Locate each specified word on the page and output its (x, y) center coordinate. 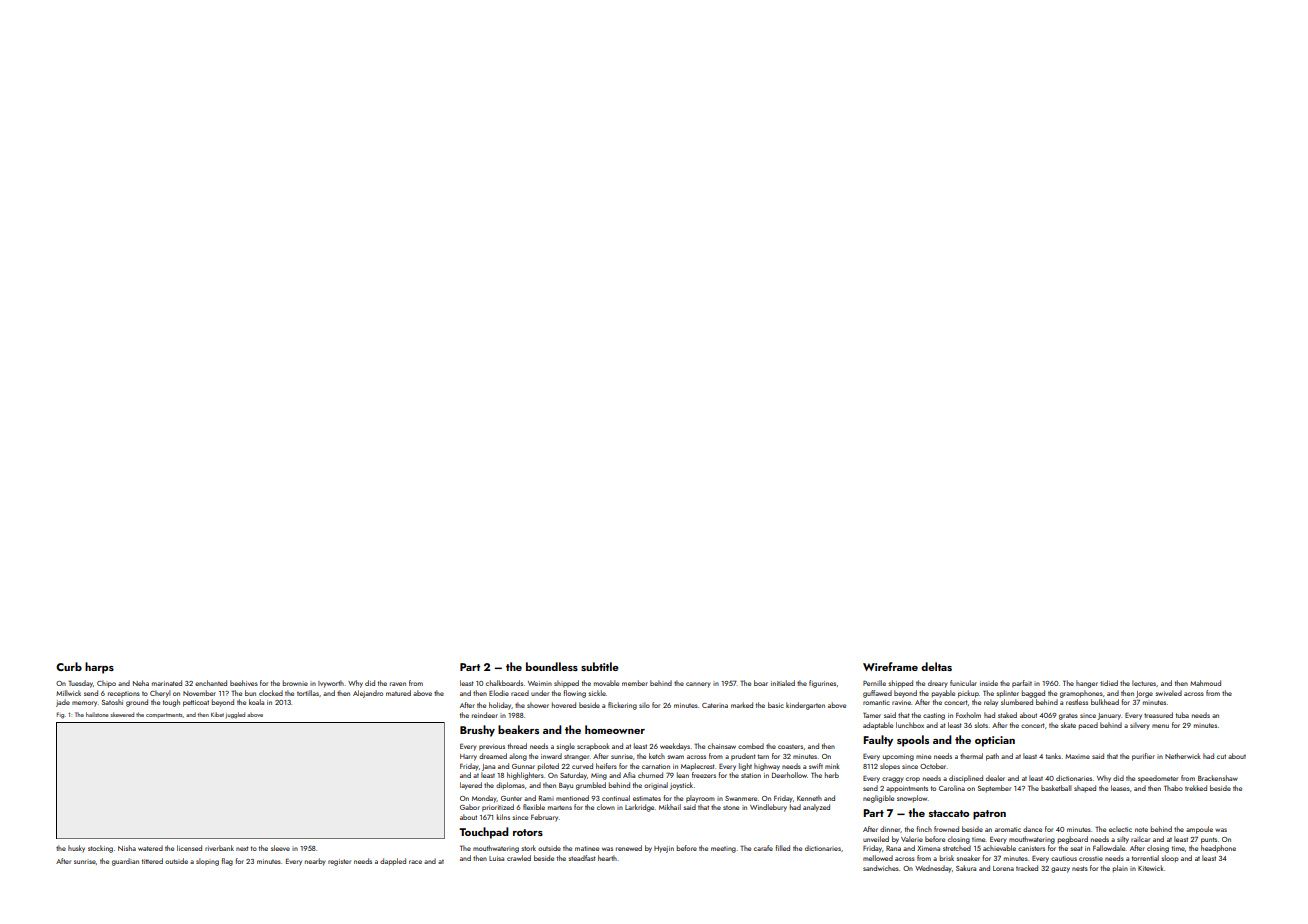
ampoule (1199, 830)
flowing (574, 694)
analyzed (816, 808)
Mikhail (670, 807)
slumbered (1017, 702)
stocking (100, 849)
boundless (552, 666)
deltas (936, 666)
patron (989, 815)
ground (137, 703)
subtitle (600, 666)
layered (471, 786)
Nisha (127, 848)
